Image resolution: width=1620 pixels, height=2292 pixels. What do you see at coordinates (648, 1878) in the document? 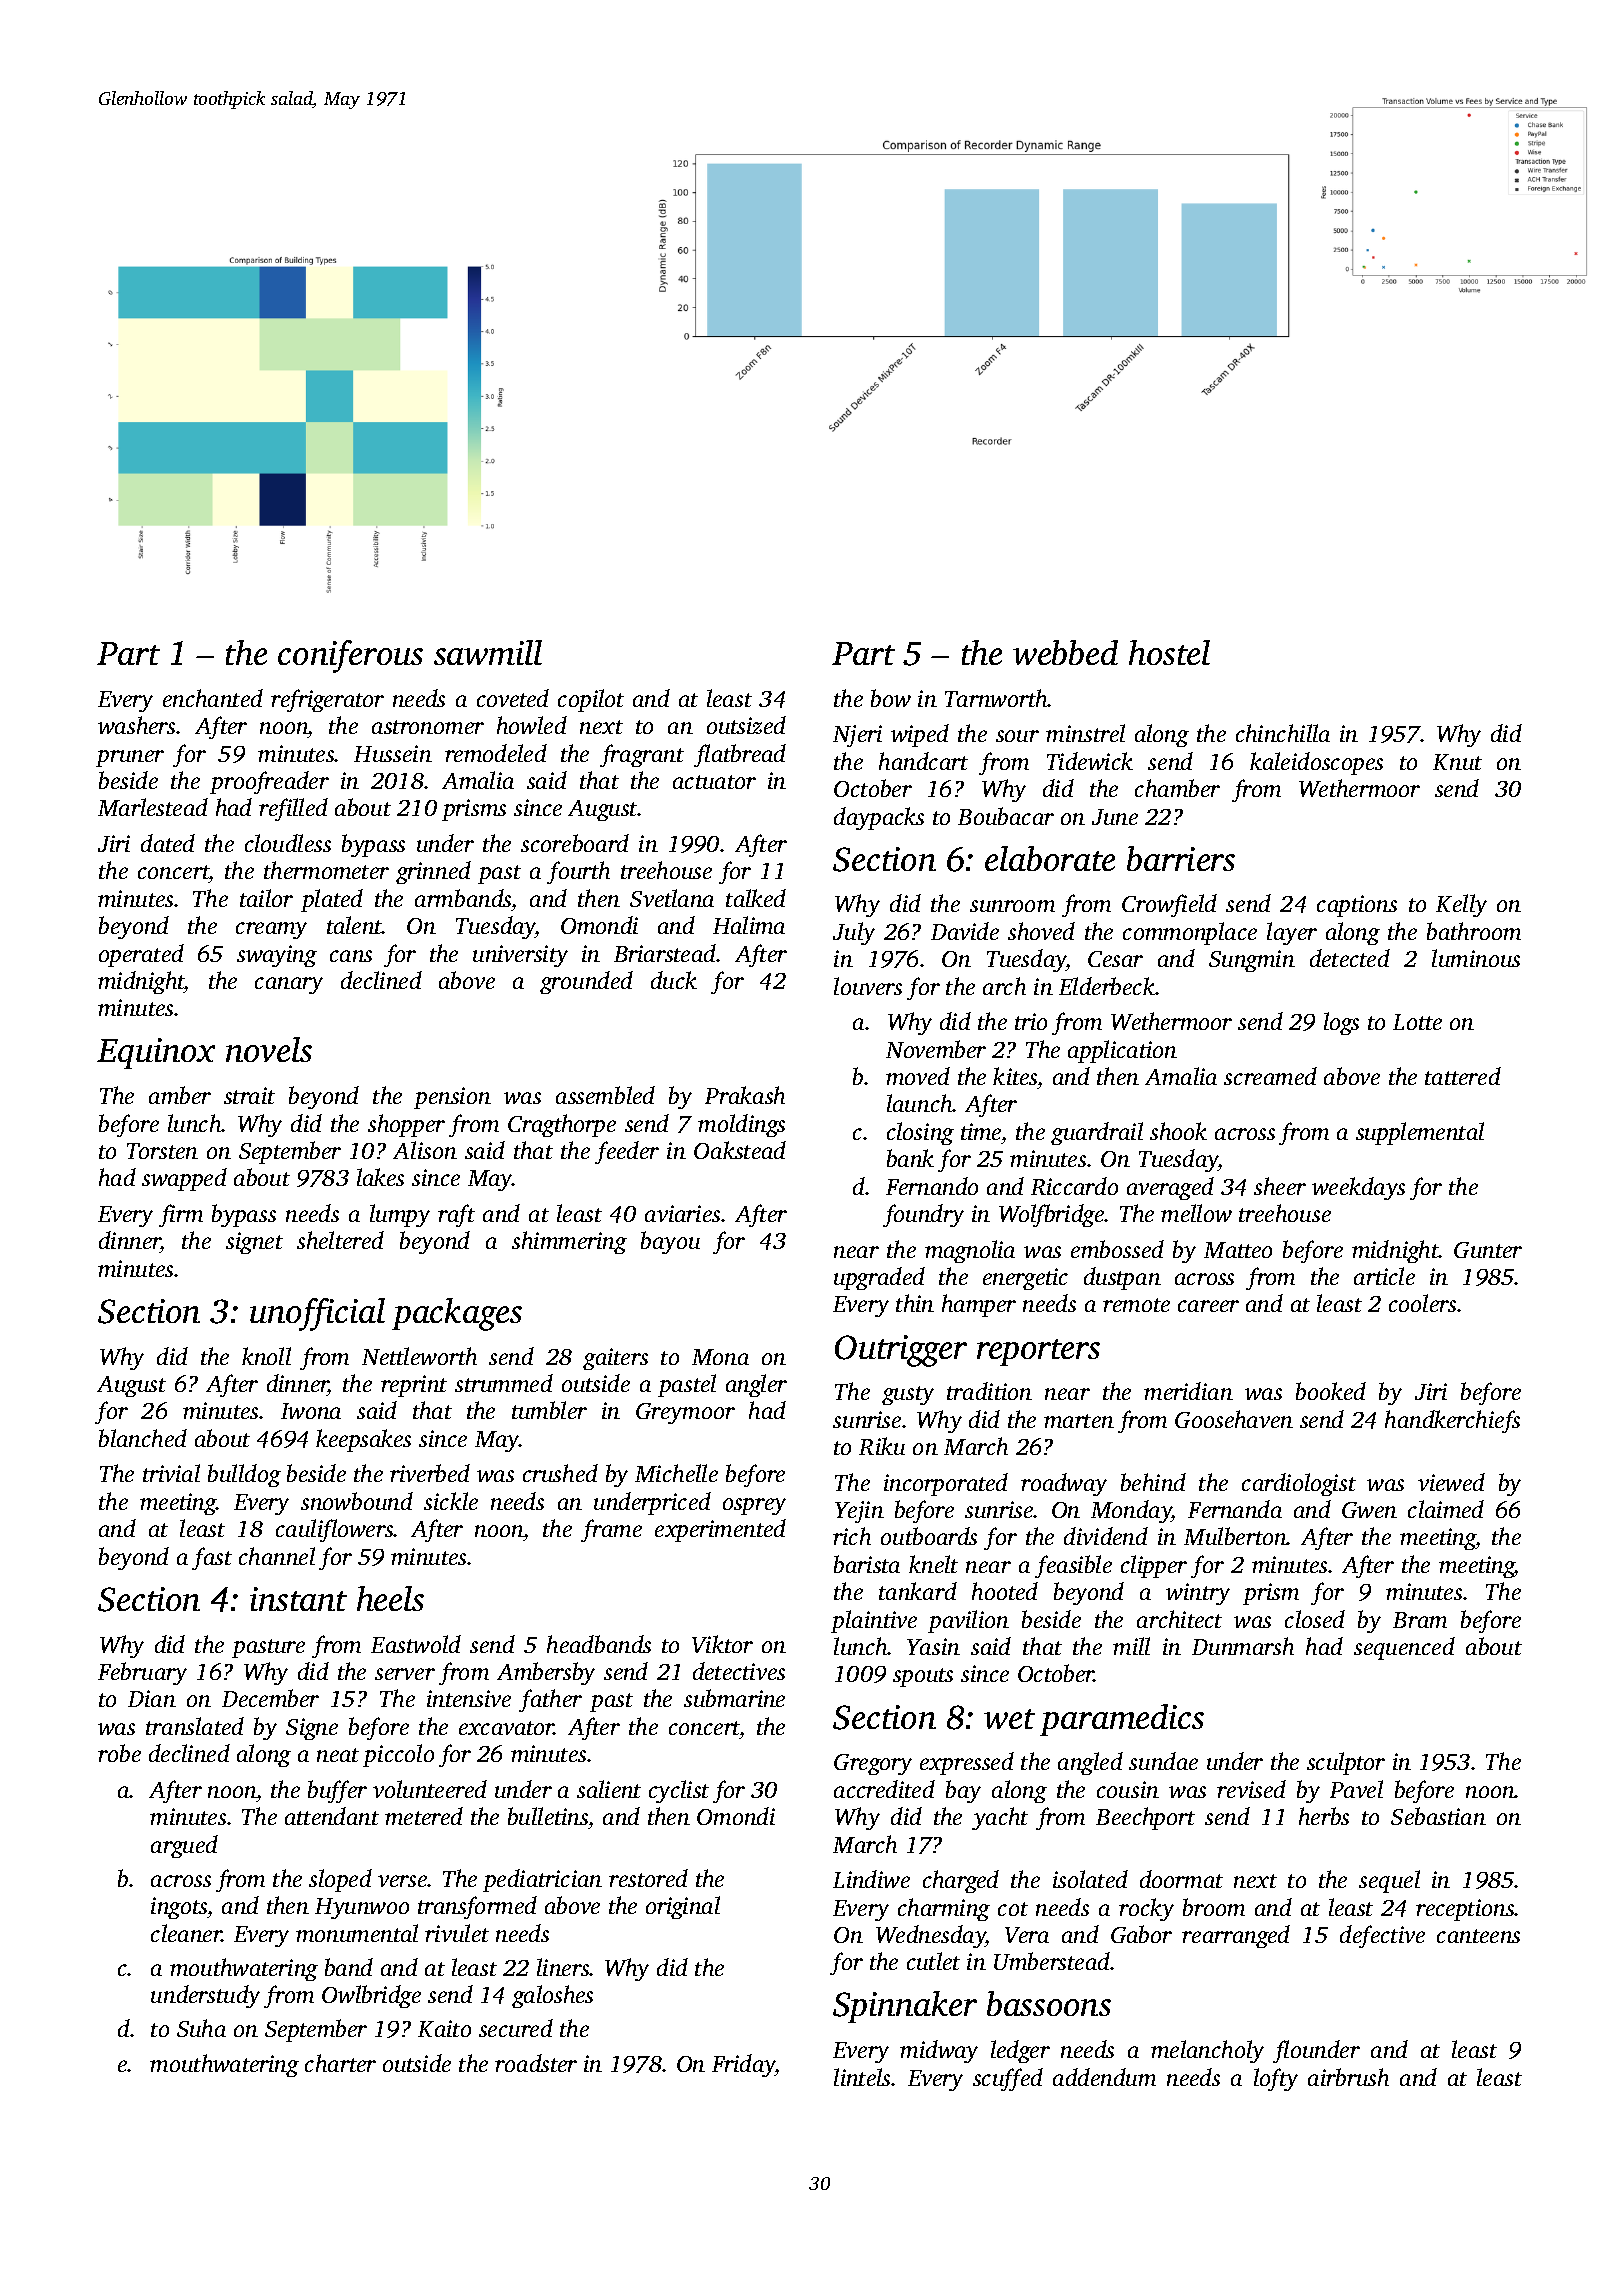
I see `restored` at bounding box center [648, 1878].
